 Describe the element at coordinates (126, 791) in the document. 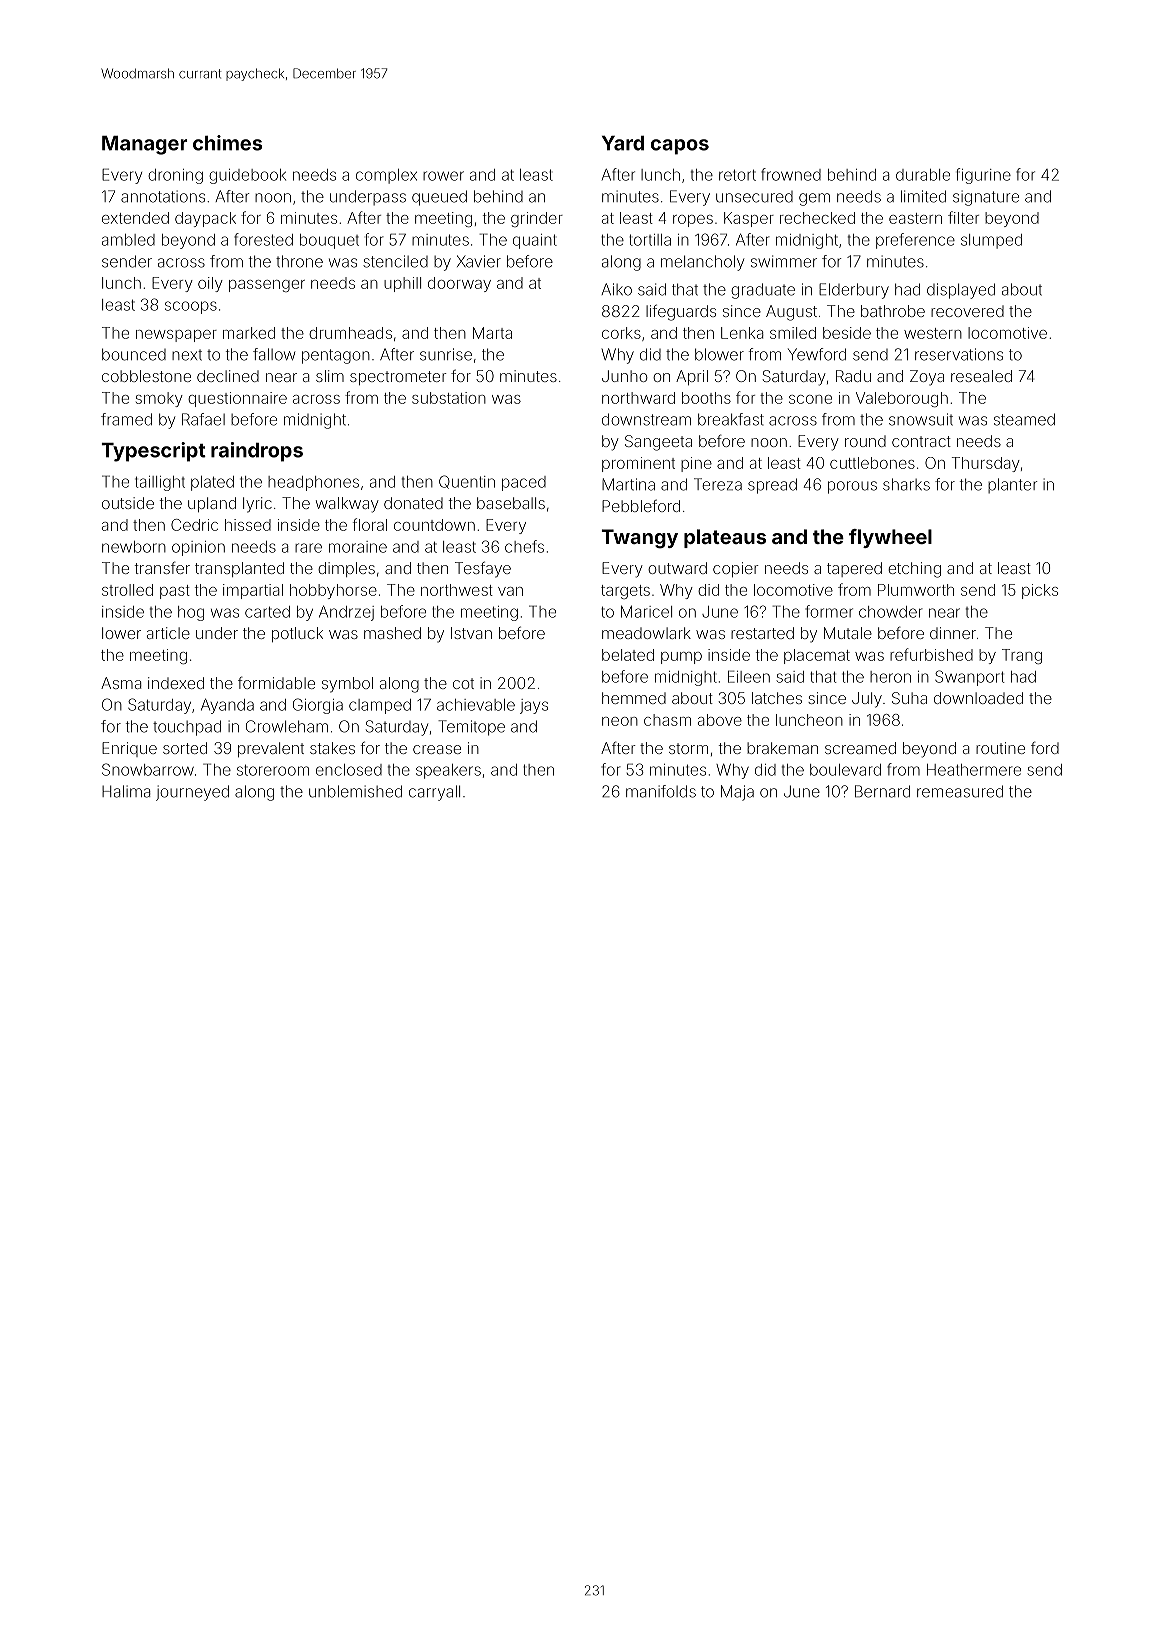

I see `Halima` at that location.
